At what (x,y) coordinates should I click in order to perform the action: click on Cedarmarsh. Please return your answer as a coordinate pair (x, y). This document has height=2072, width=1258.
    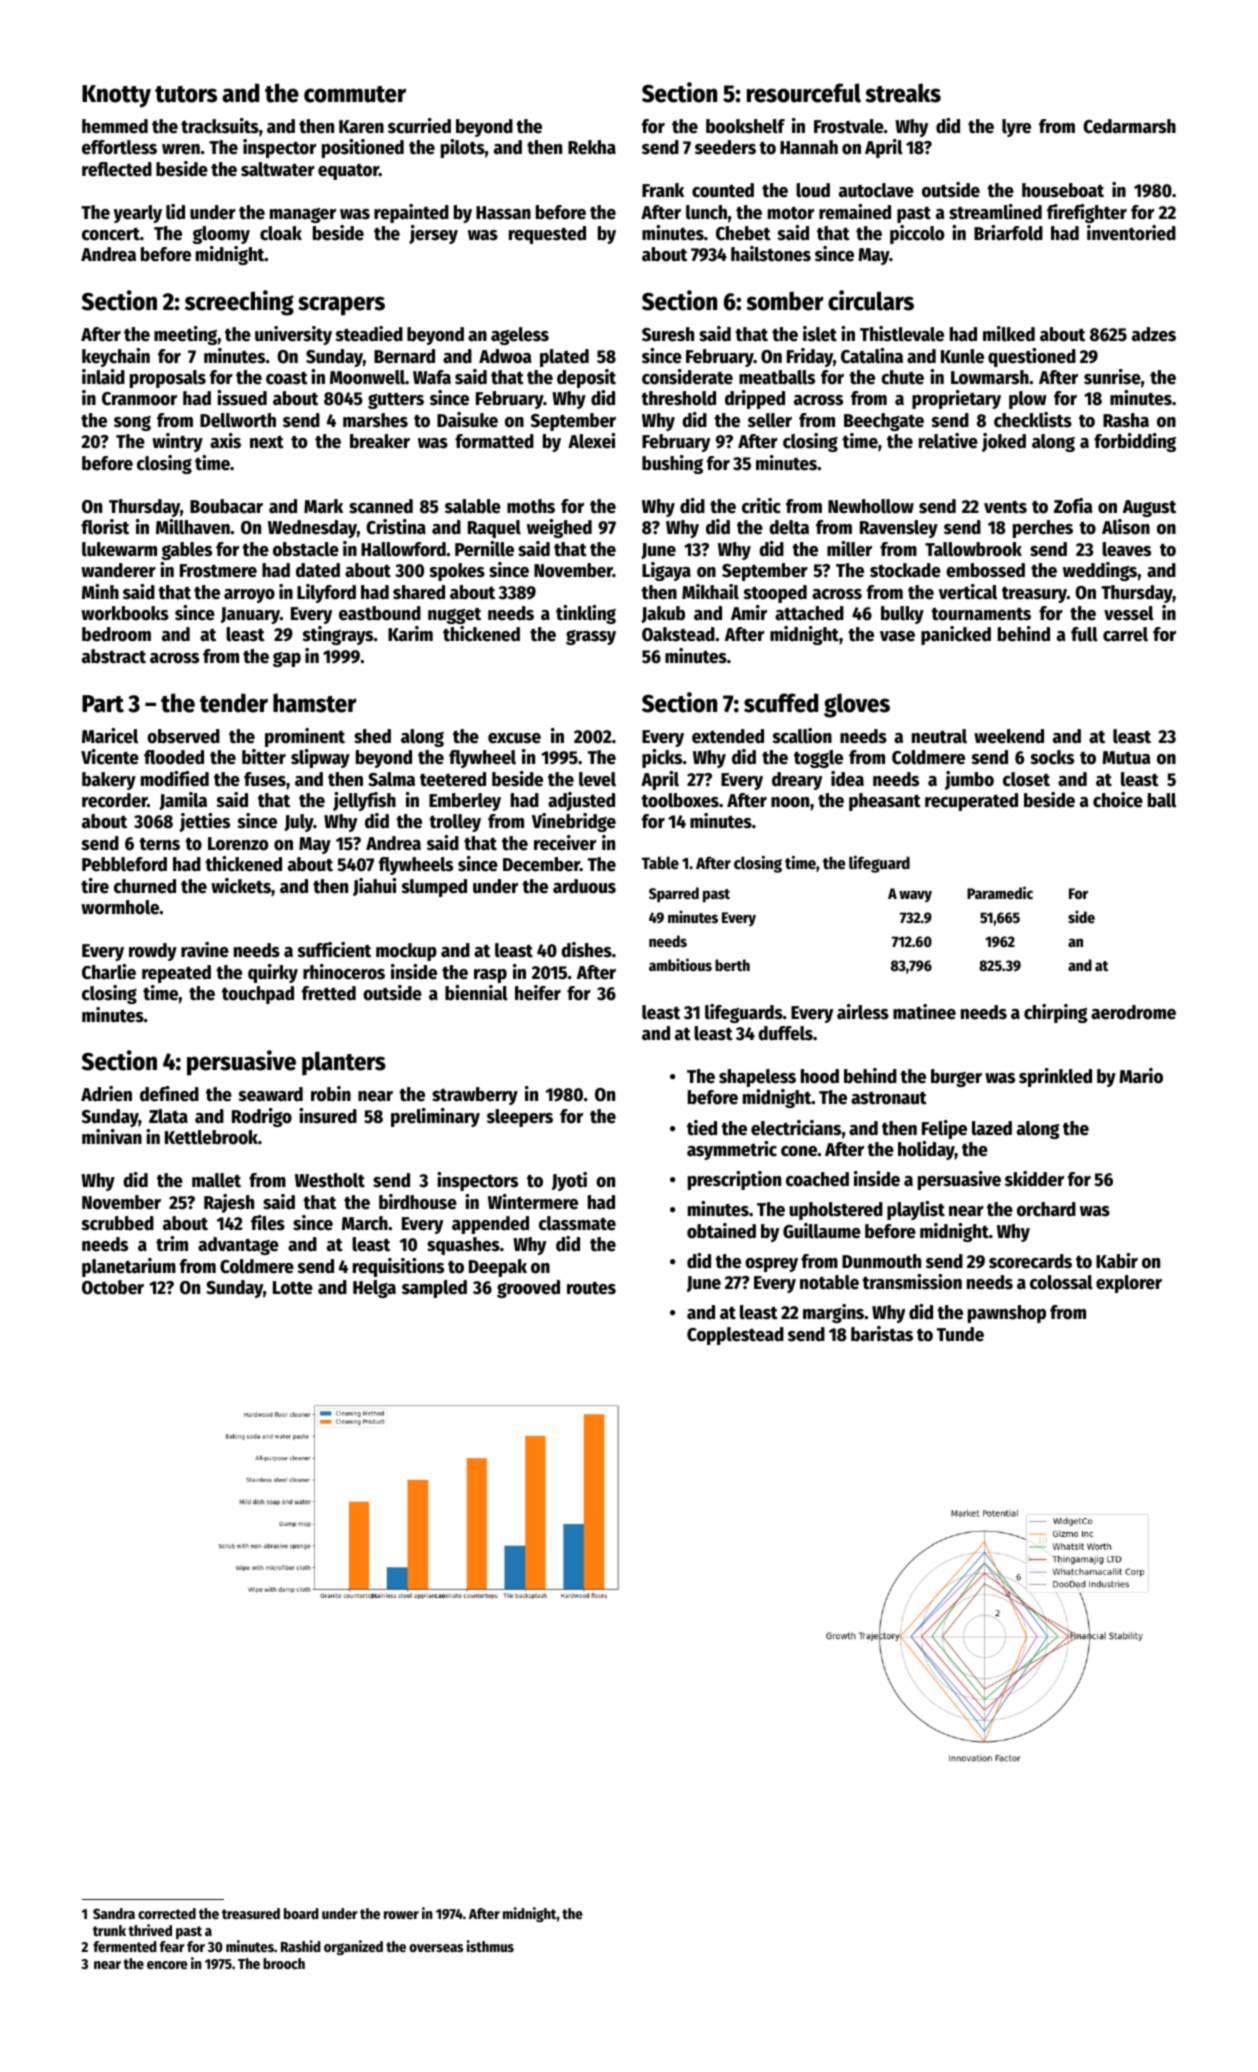
    Looking at the image, I should click on (1129, 126).
